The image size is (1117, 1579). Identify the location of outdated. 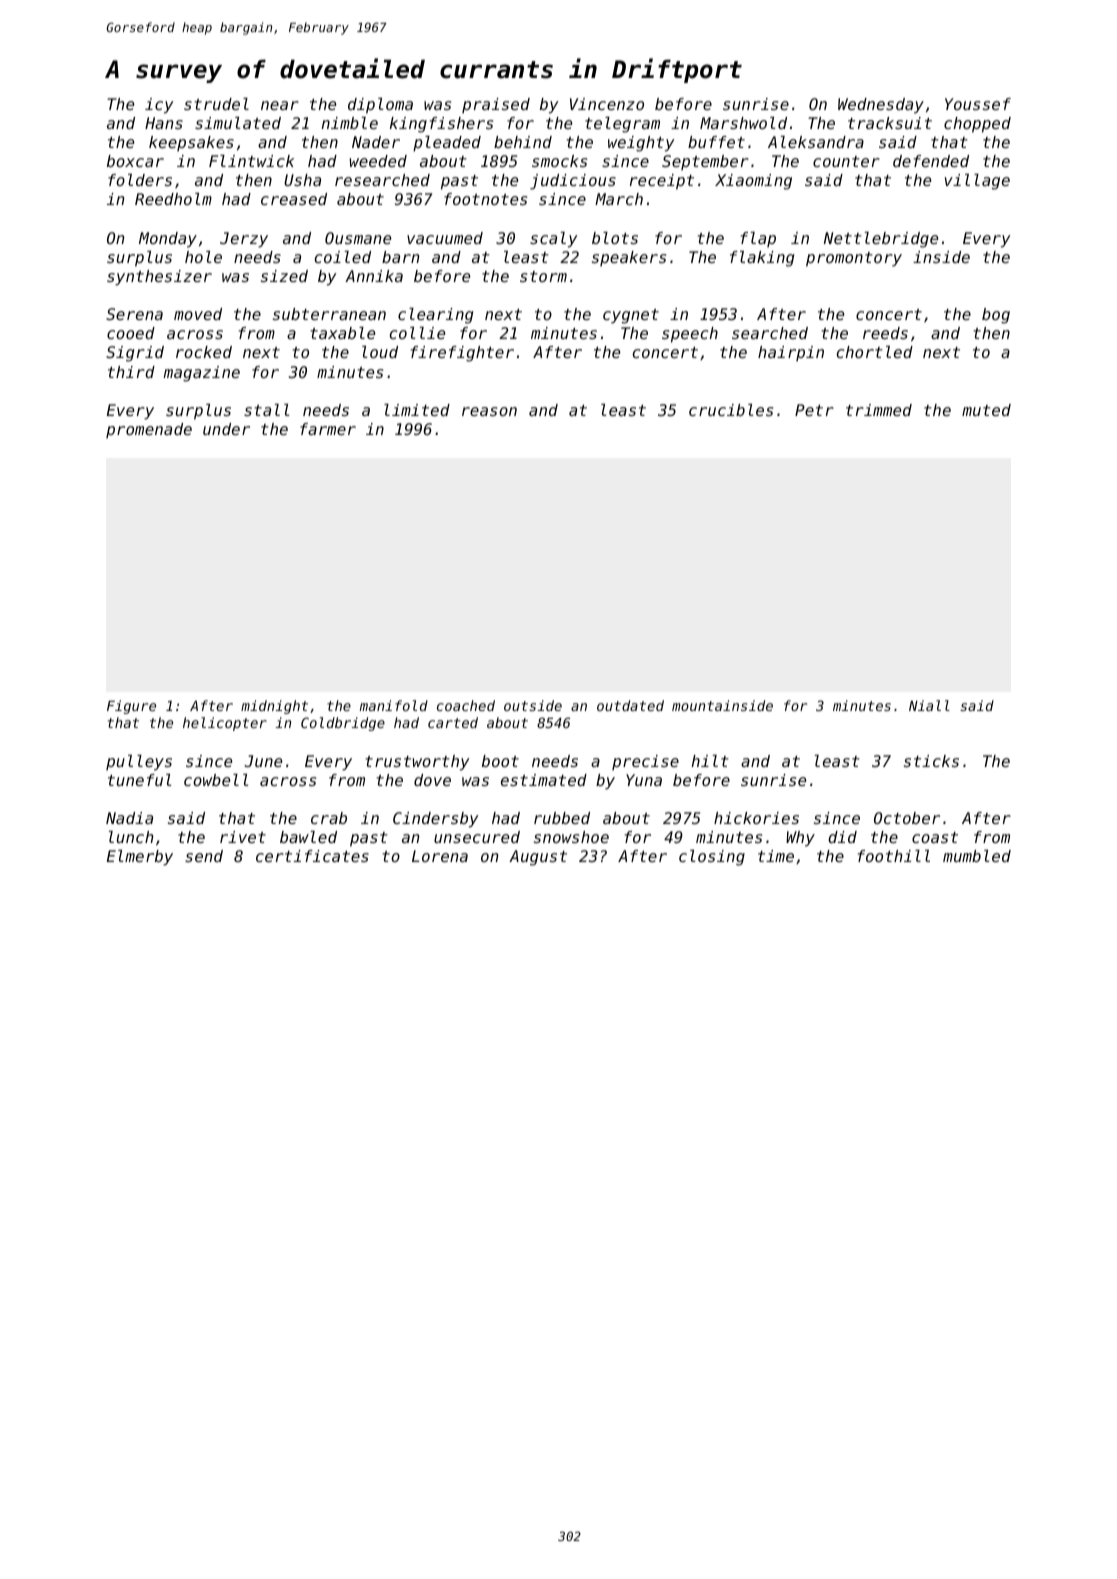
(630, 705).
